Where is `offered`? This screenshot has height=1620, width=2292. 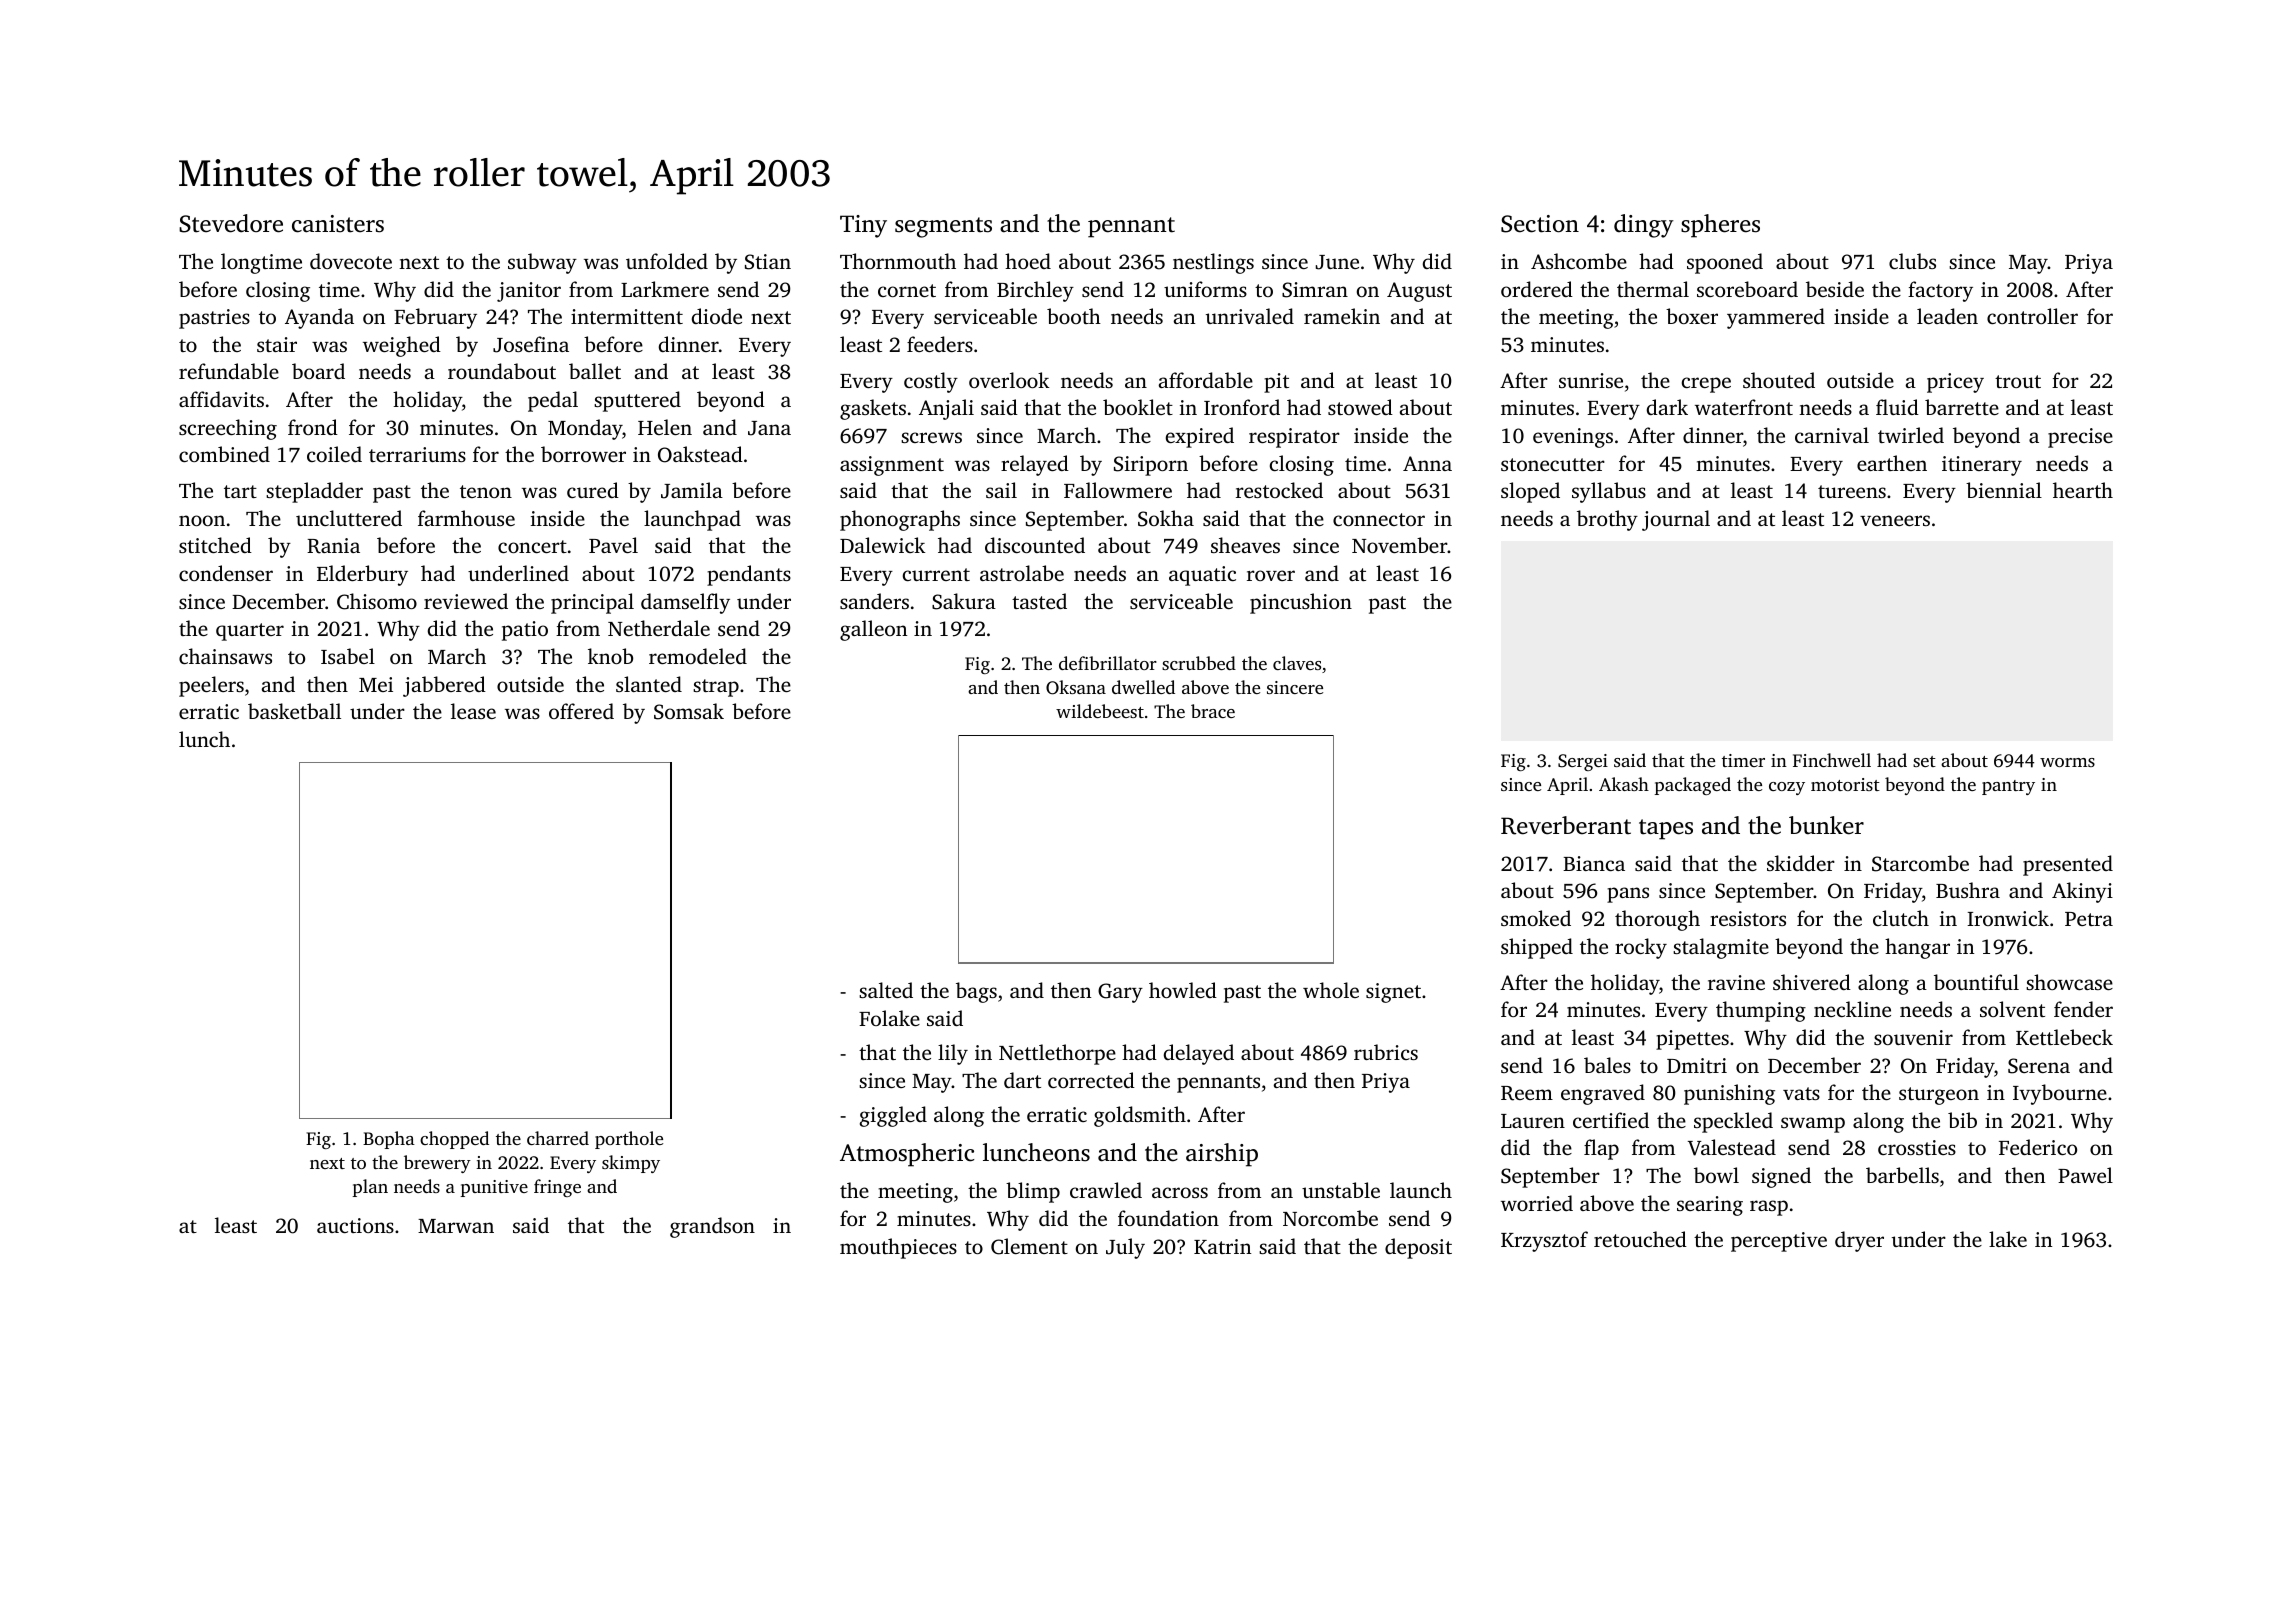
offered is located at coordinates (581, 711).
